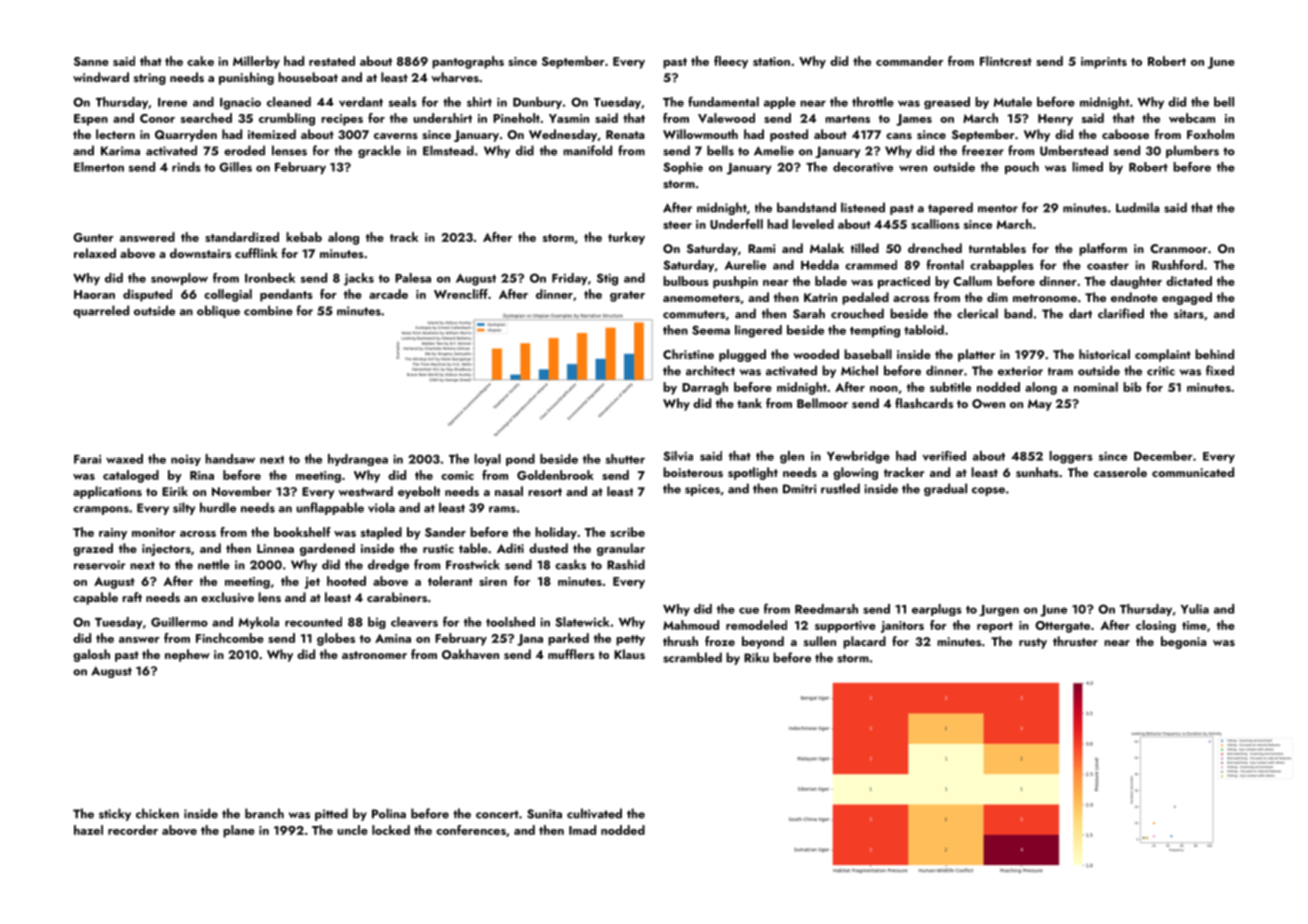 This screenshot has width=1308, height=924. Describe the element at coordinates (468, 62) in the screenshot. I see `pantographs` at that location.
